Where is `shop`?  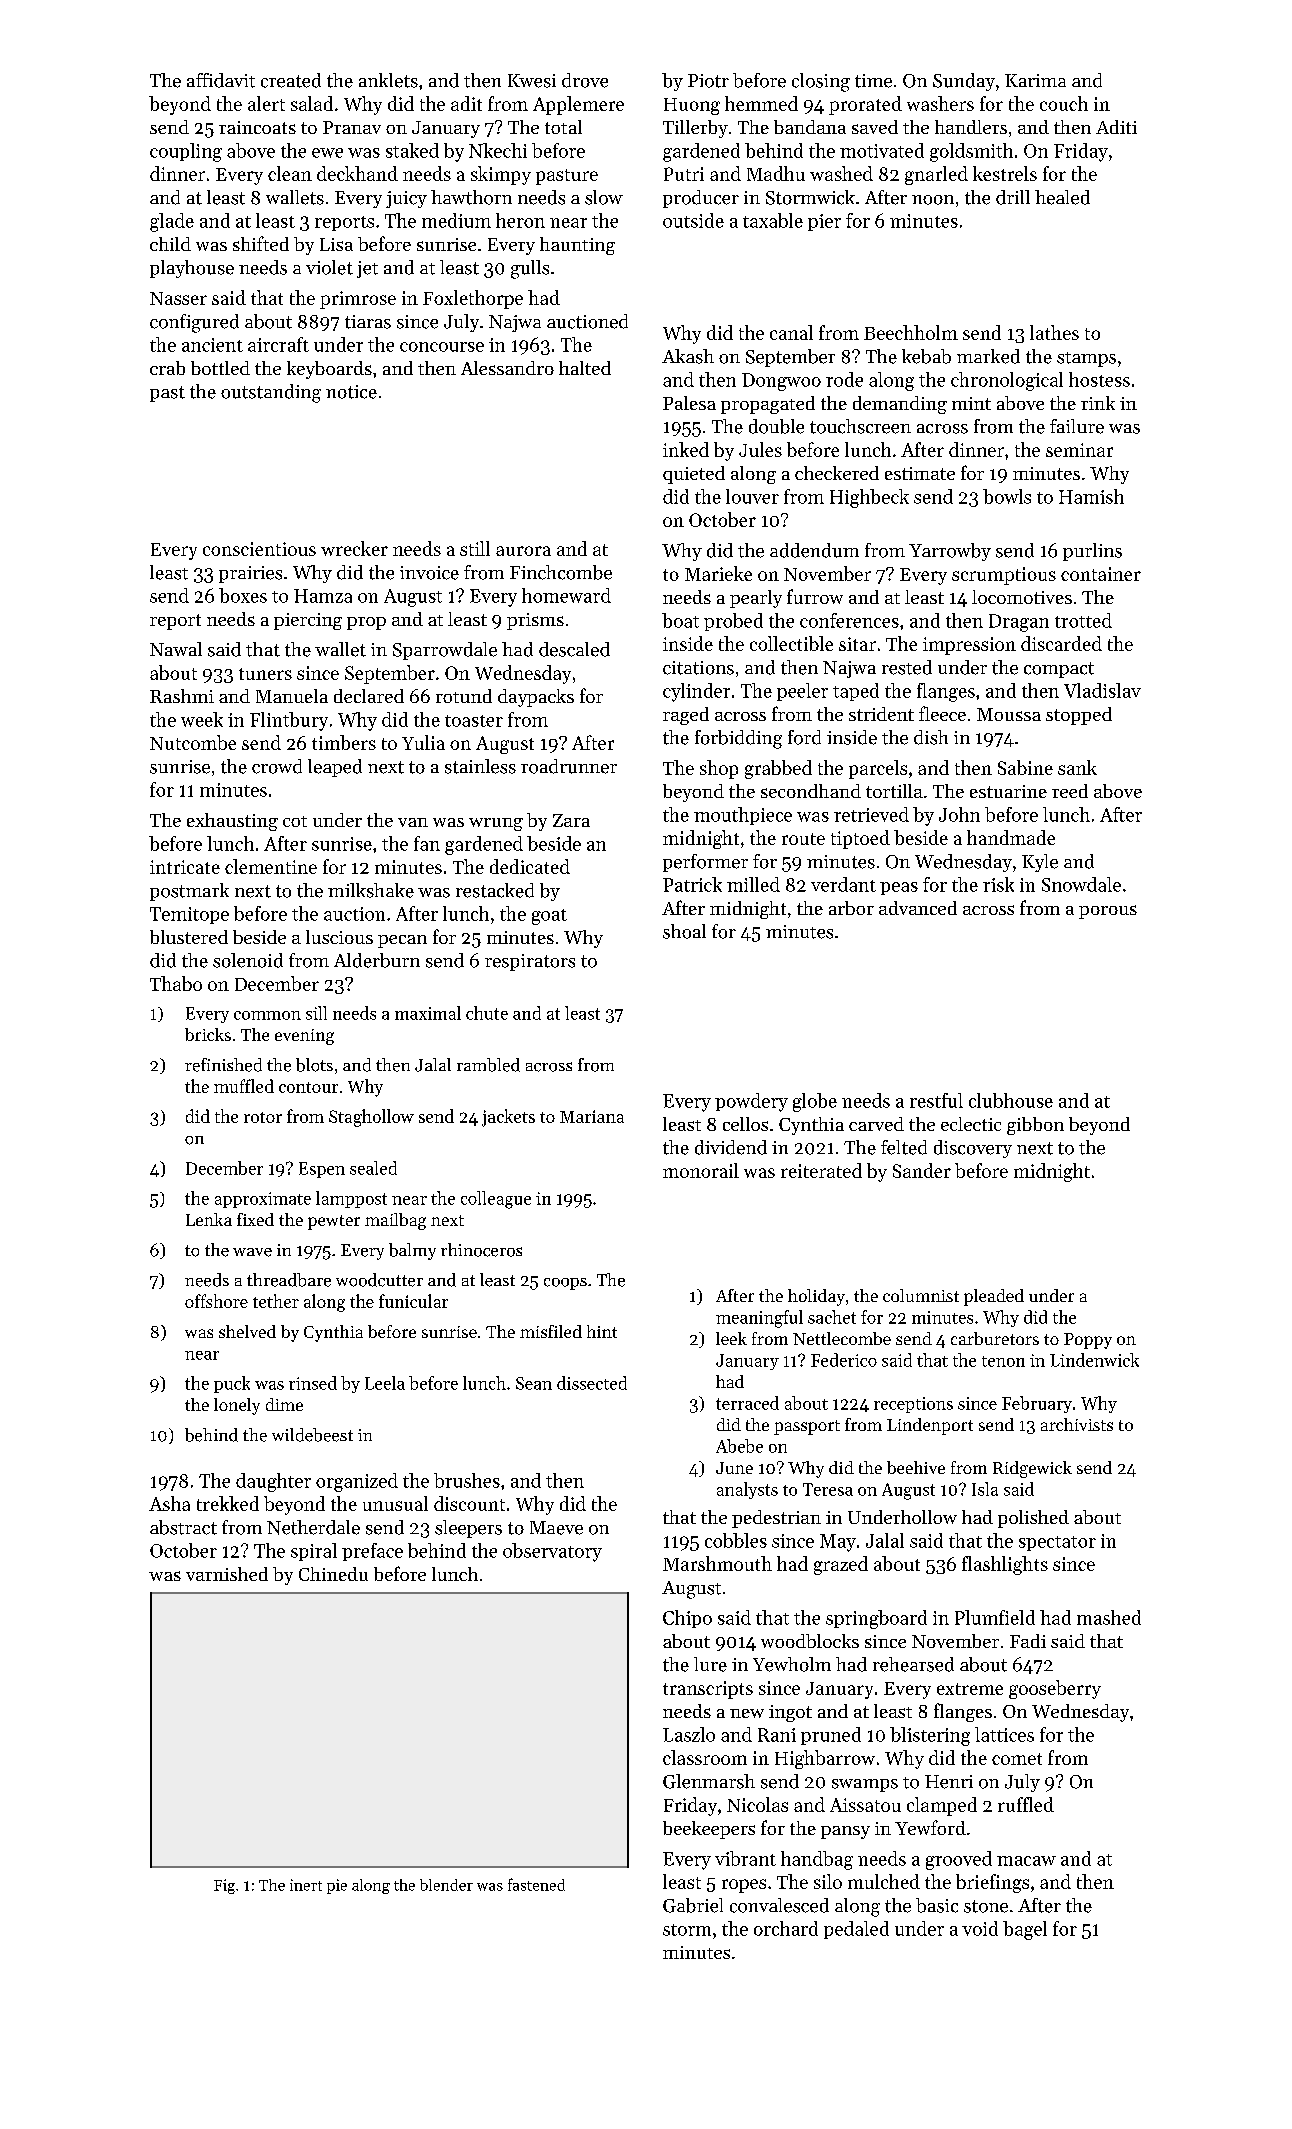
shop is located at coordinates (719, 769).
